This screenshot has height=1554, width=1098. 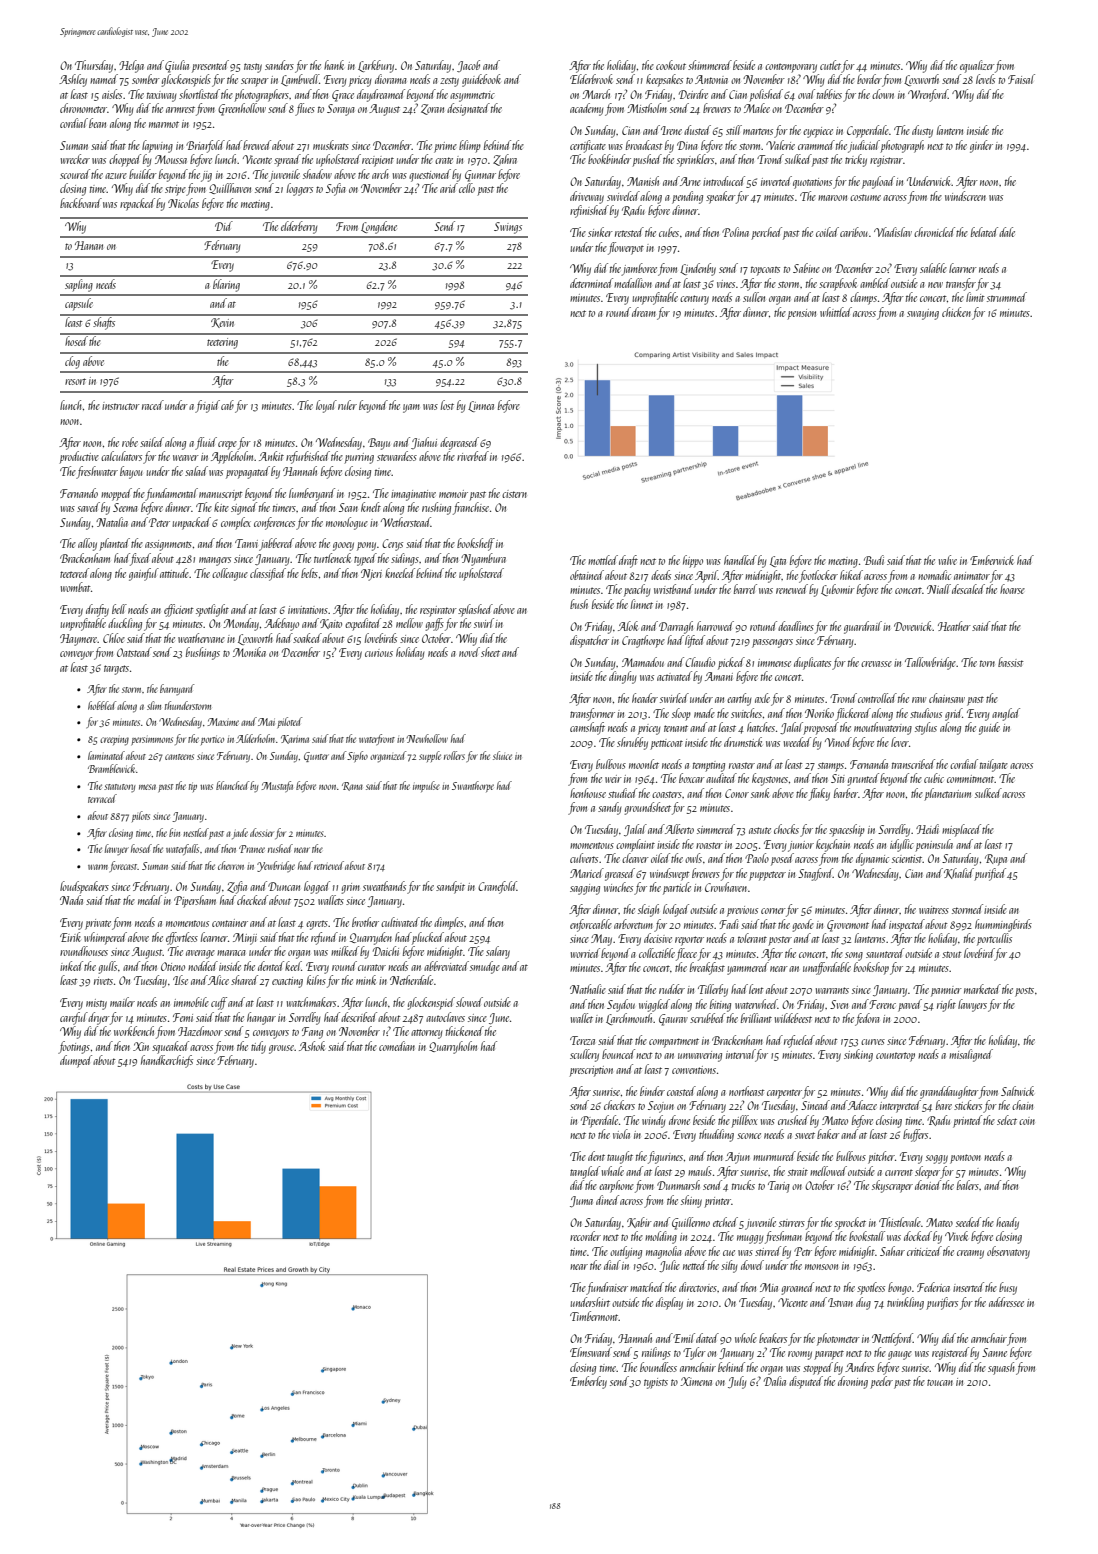 I want to click on Monika, so click(x=249, y=652).
